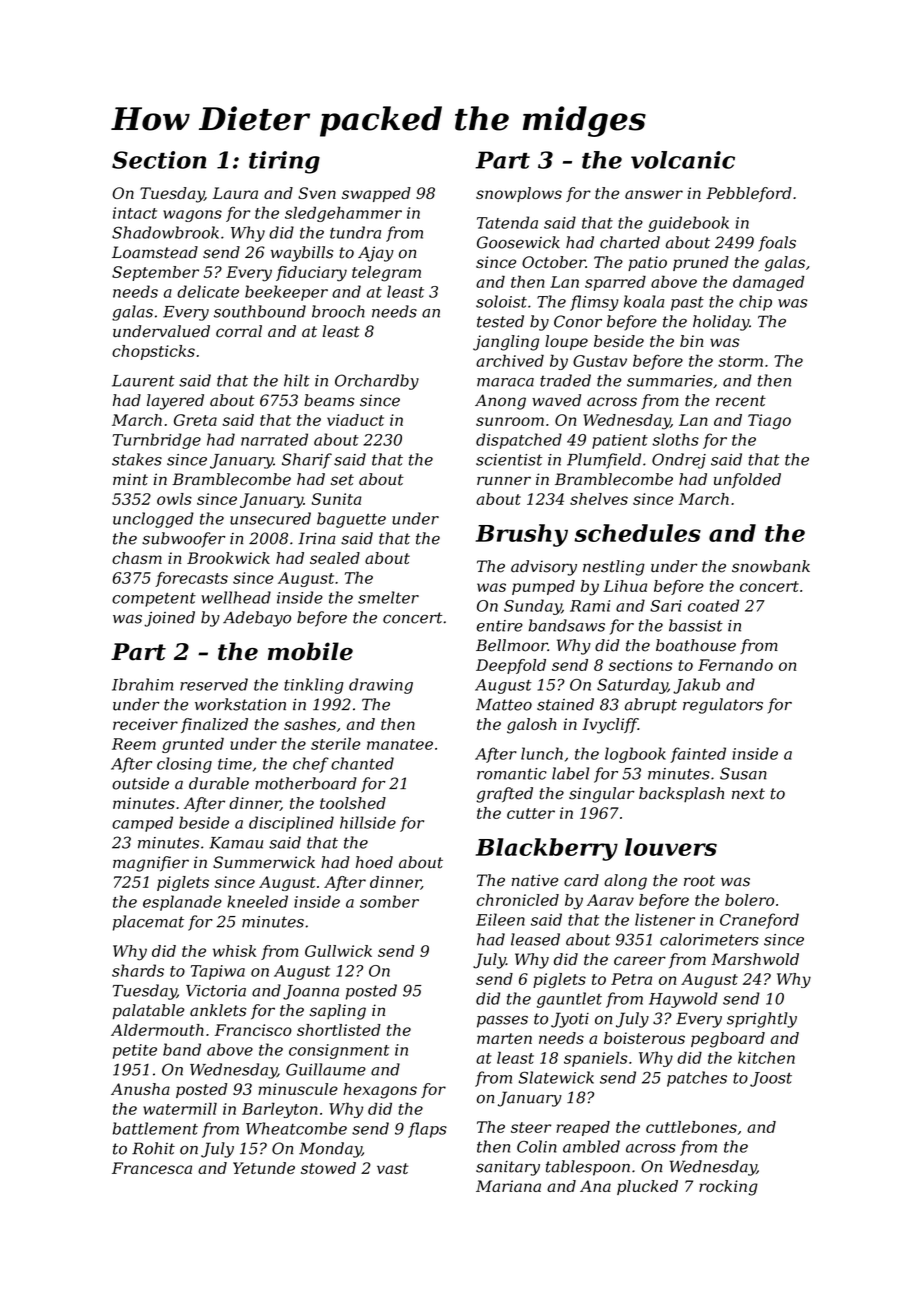 The image size is (924, 1308). I want to click on tiring, so click(284, 162).
